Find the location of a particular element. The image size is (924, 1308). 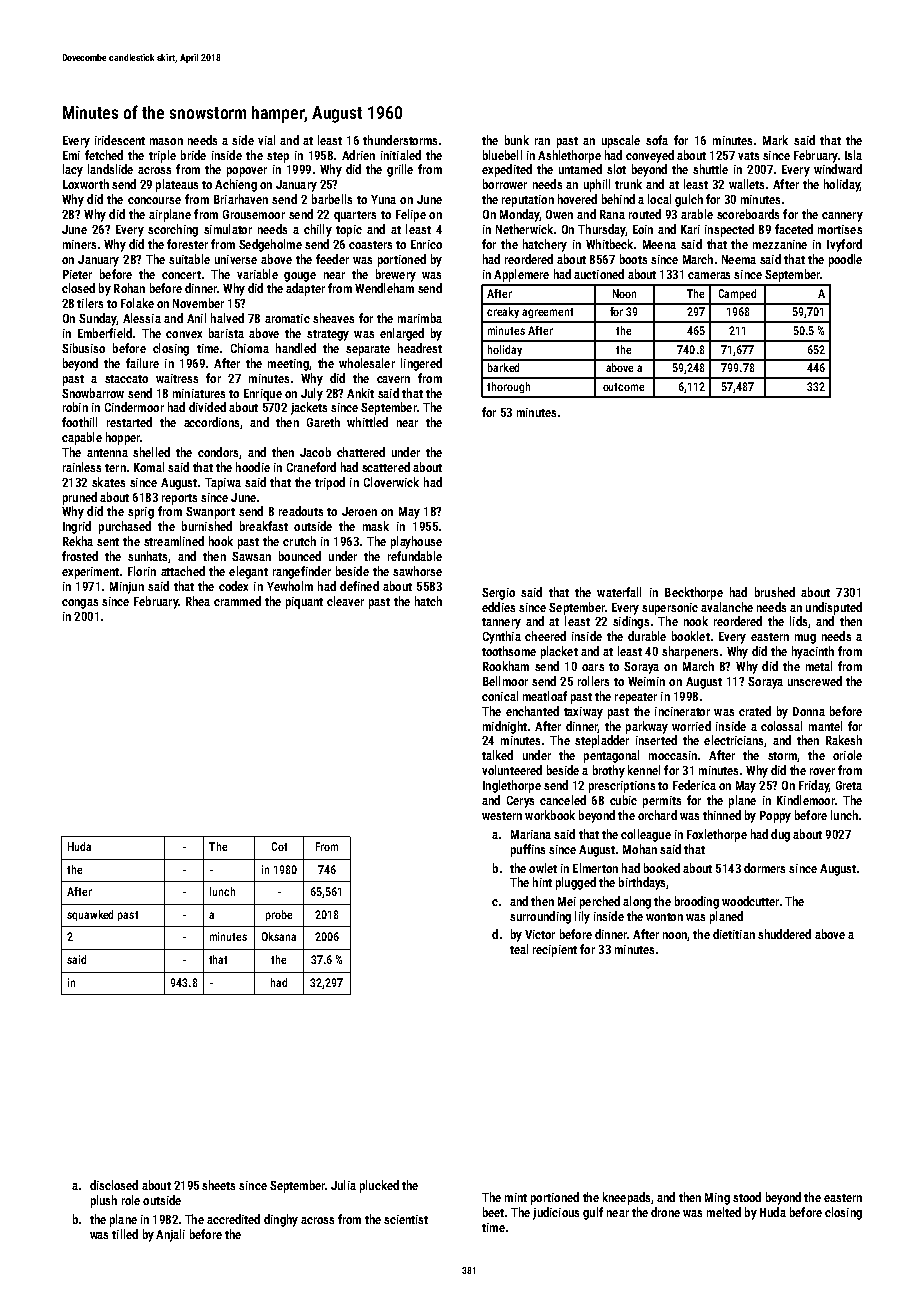

Ivyford is located at coordinates (844, 245).
